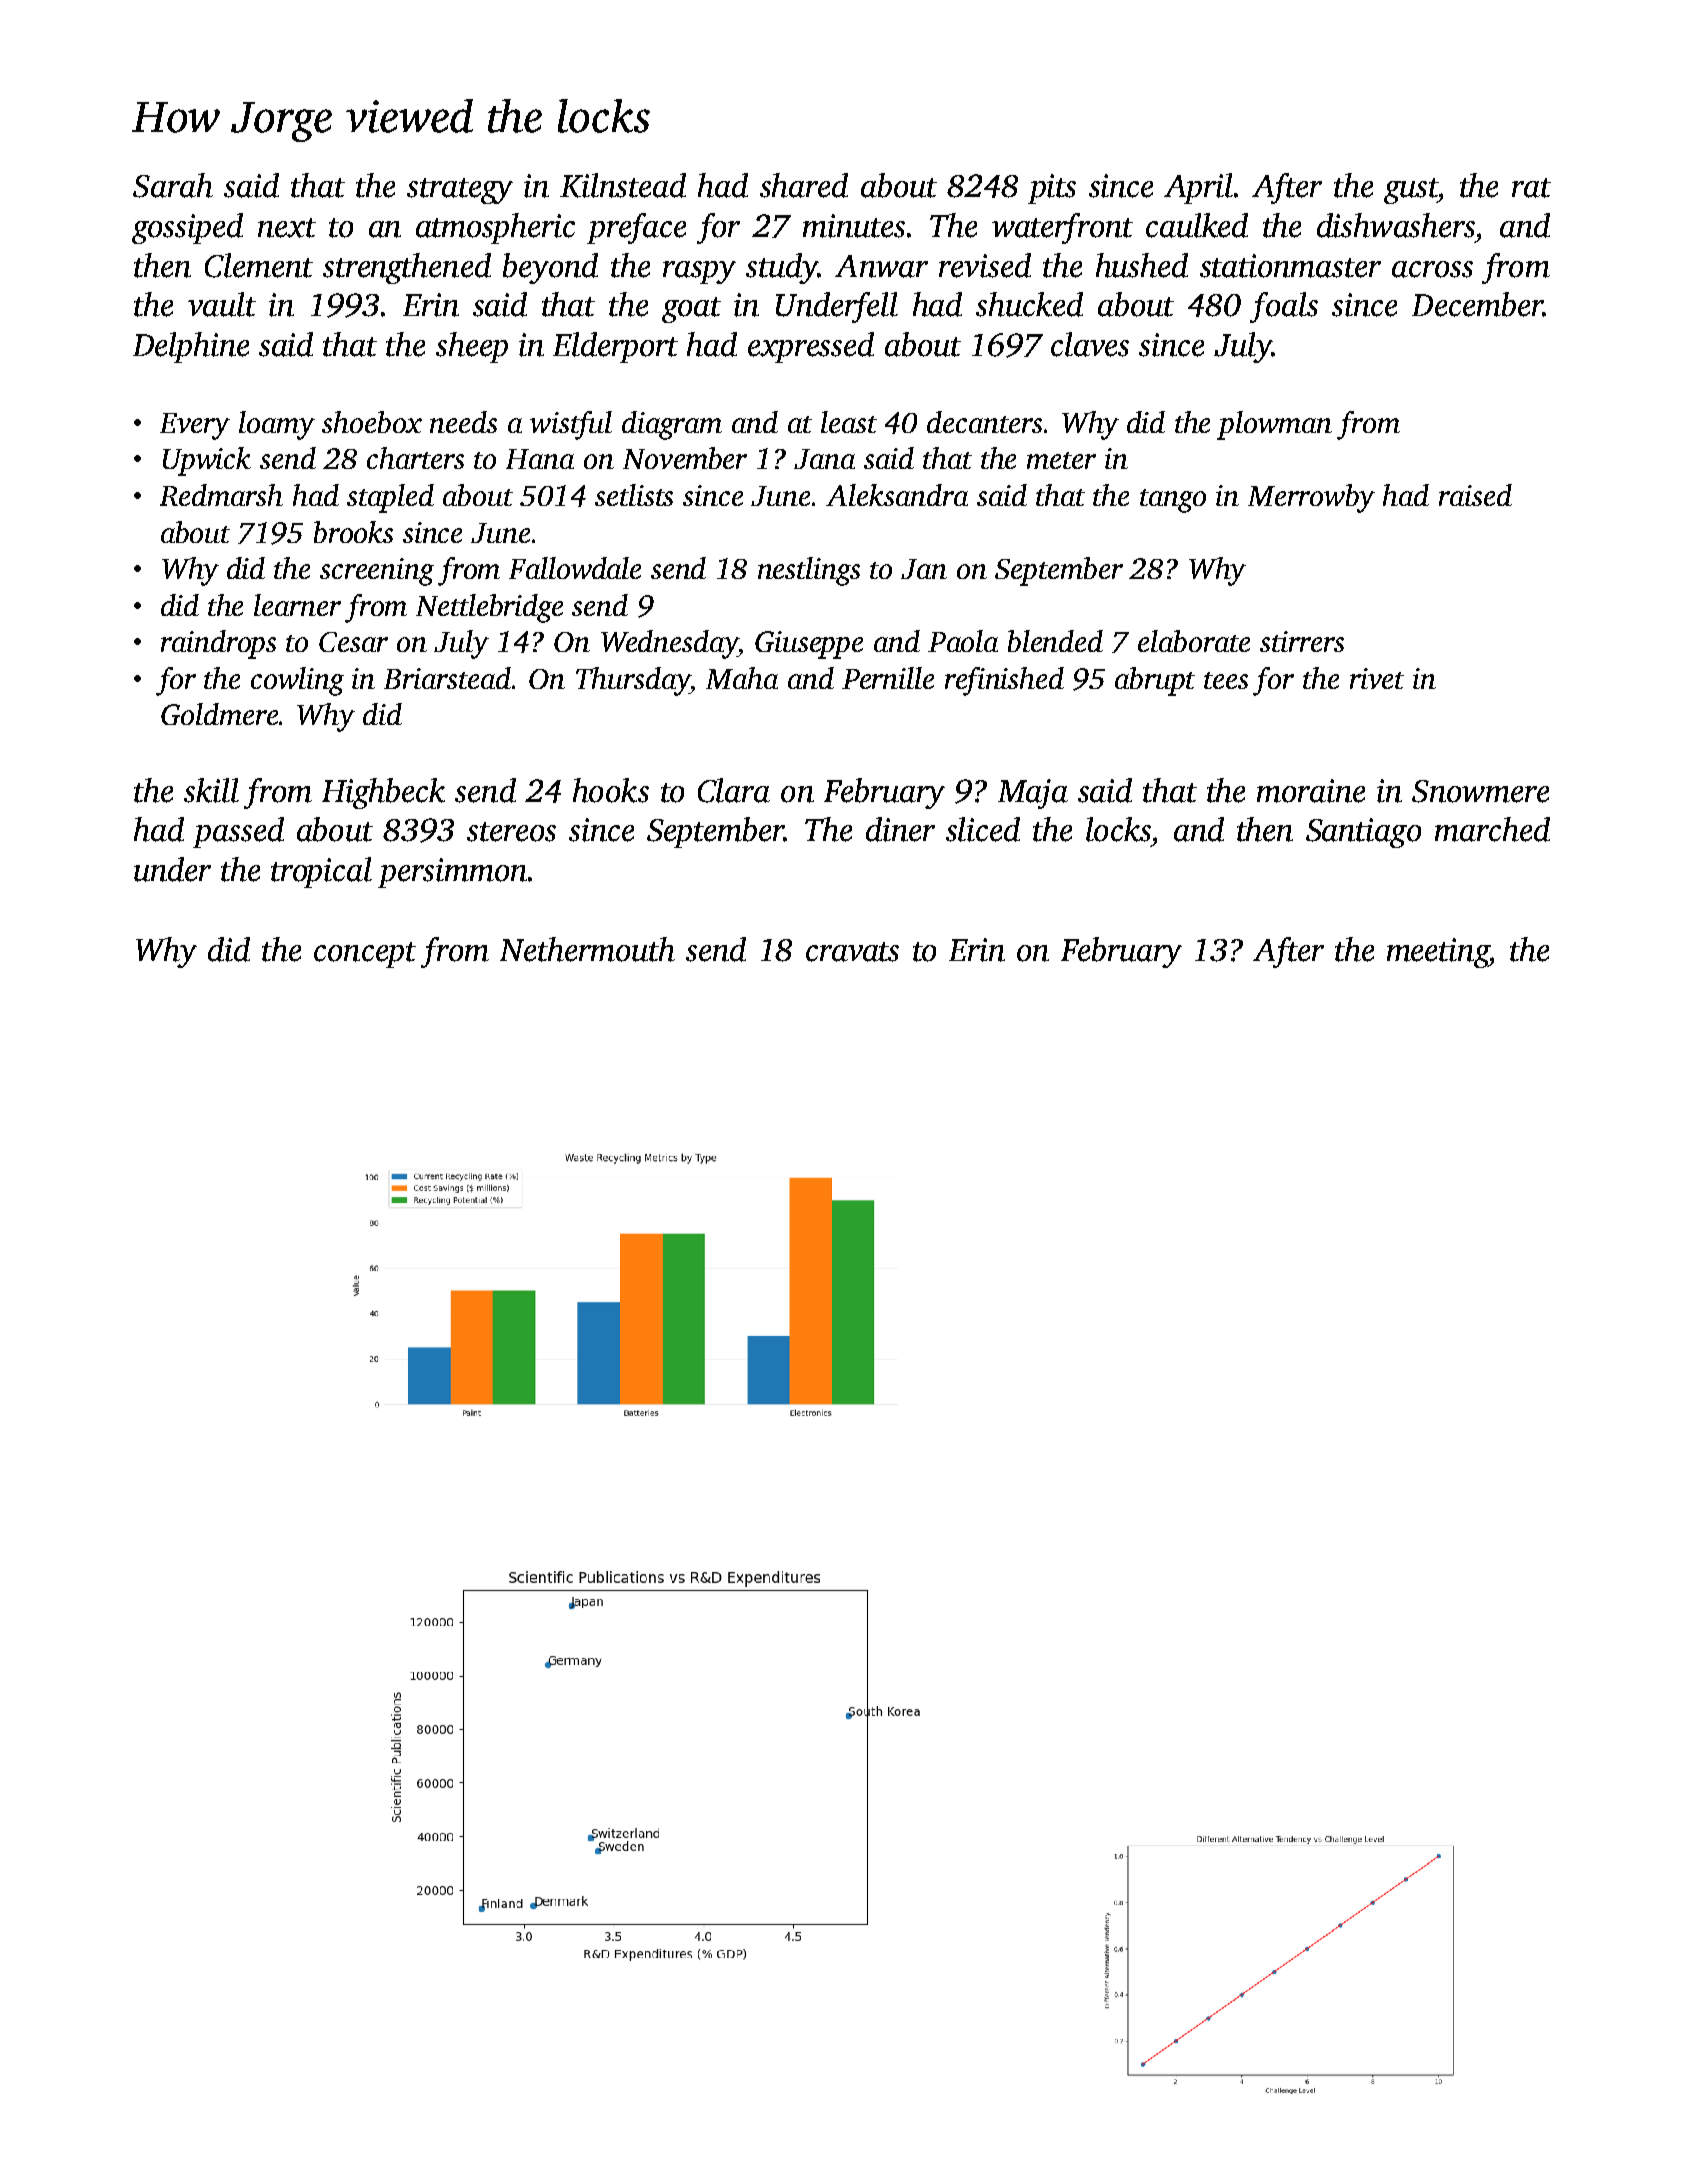 The image size is (1683, 2178). What do you see at coordinates (587, 949) in the screenshot?
I see `Nethermouth` at bounding box center [587, 949].
